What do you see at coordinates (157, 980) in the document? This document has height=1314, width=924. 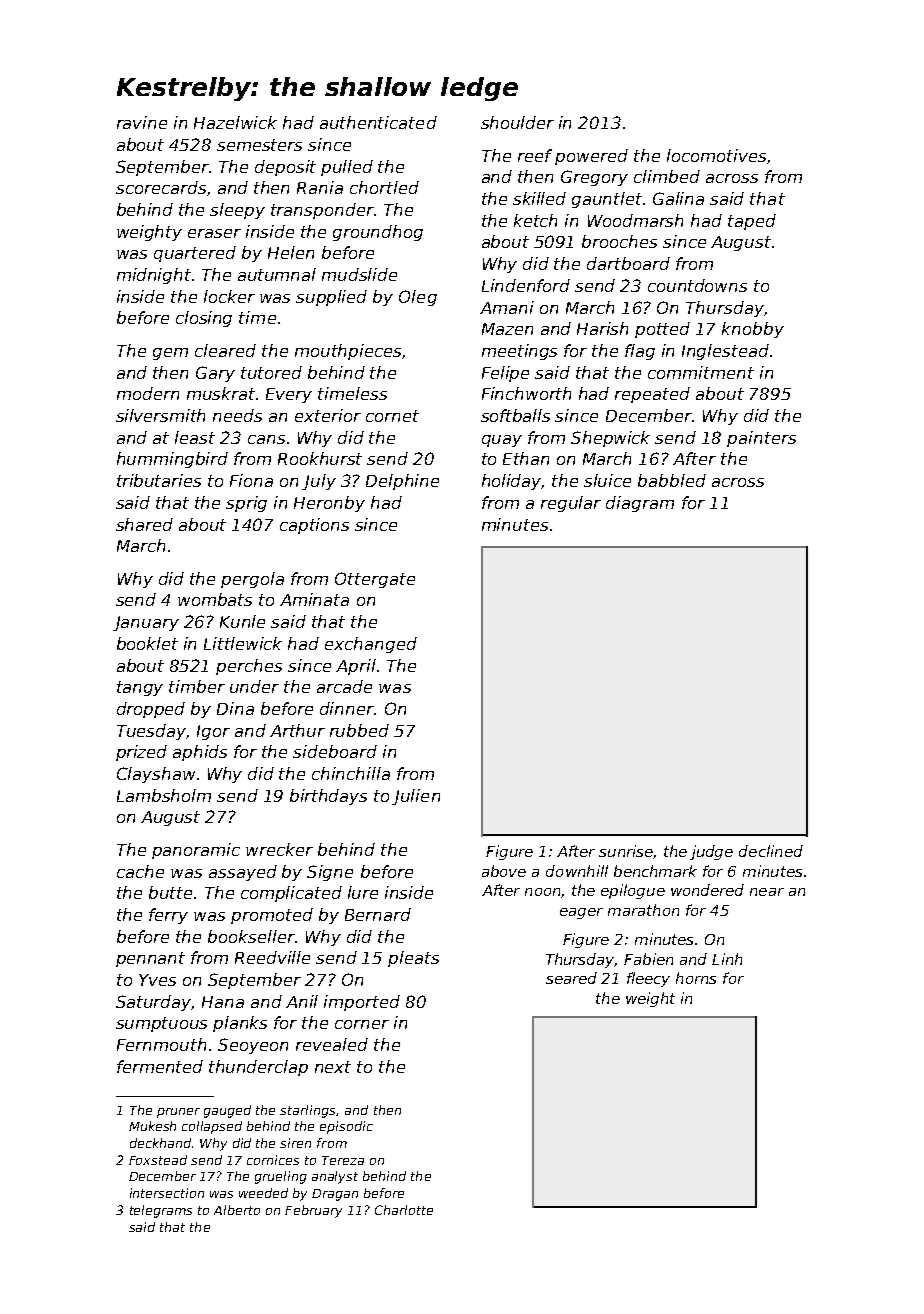 I see `Yves` at bounding box center [157, 980].
